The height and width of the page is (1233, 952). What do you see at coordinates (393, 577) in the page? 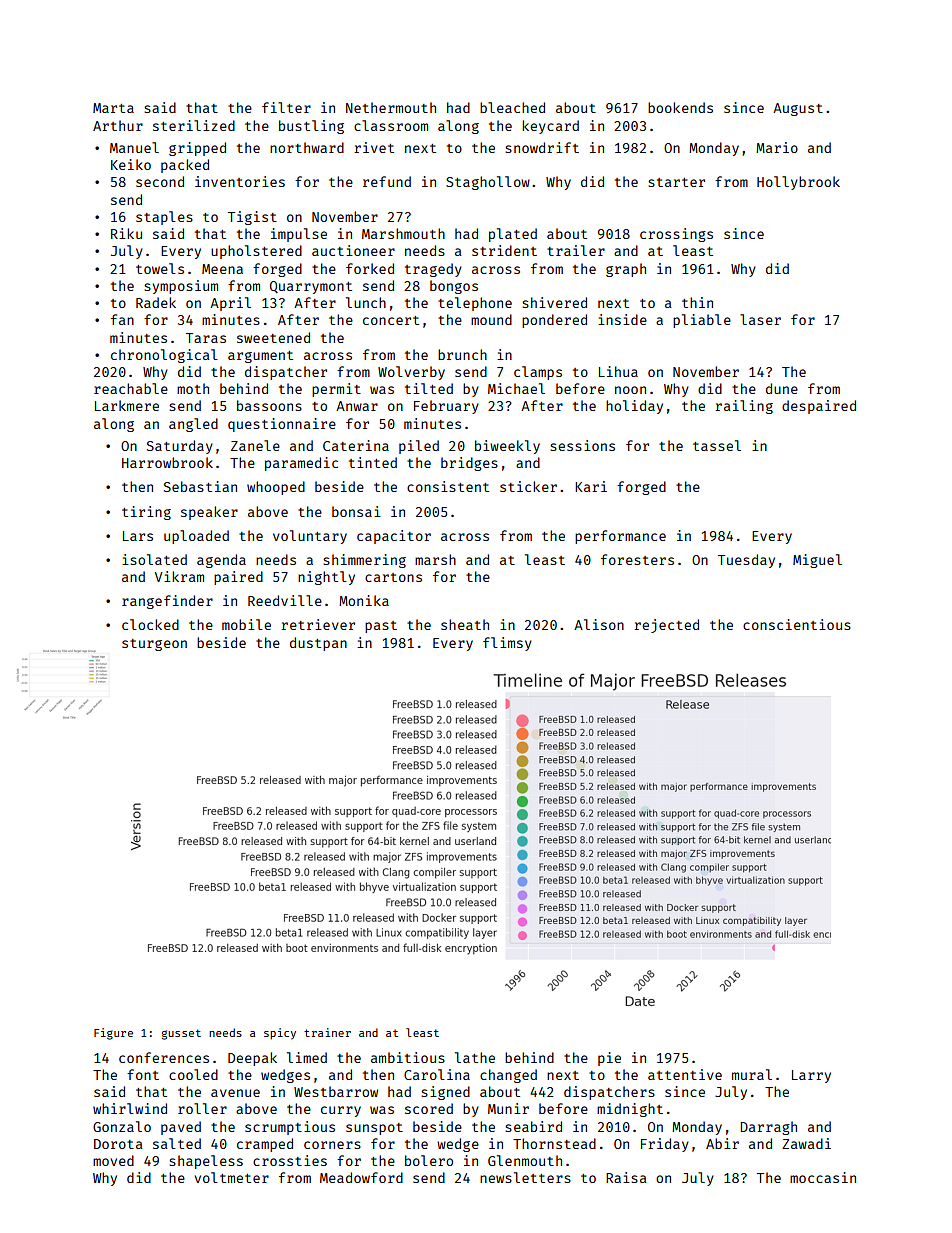
I see `cartons` at bounding box center [393, 577].
